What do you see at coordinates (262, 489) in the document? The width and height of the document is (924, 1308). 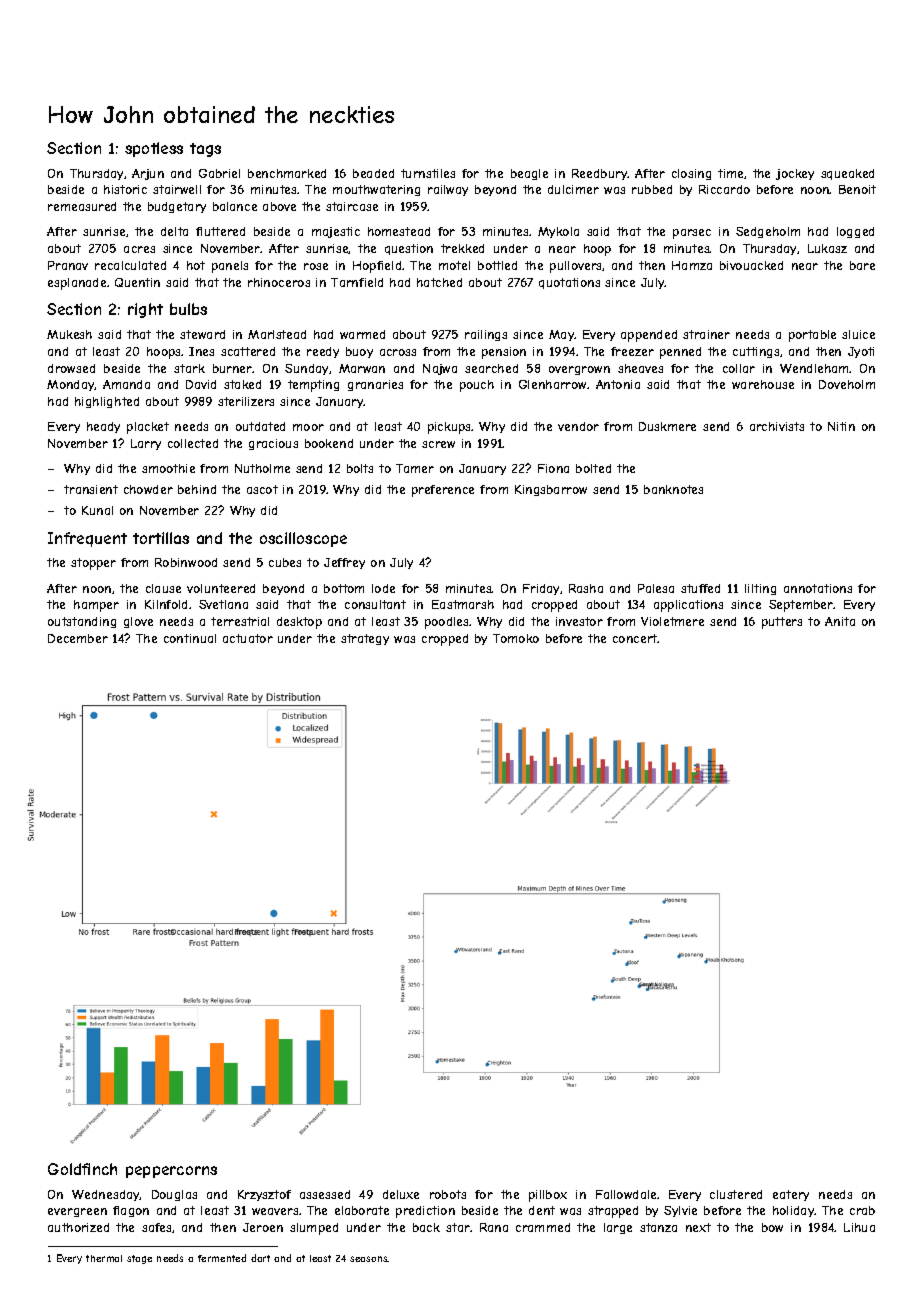 I see `ascot` at bounding box center [262, 489].
